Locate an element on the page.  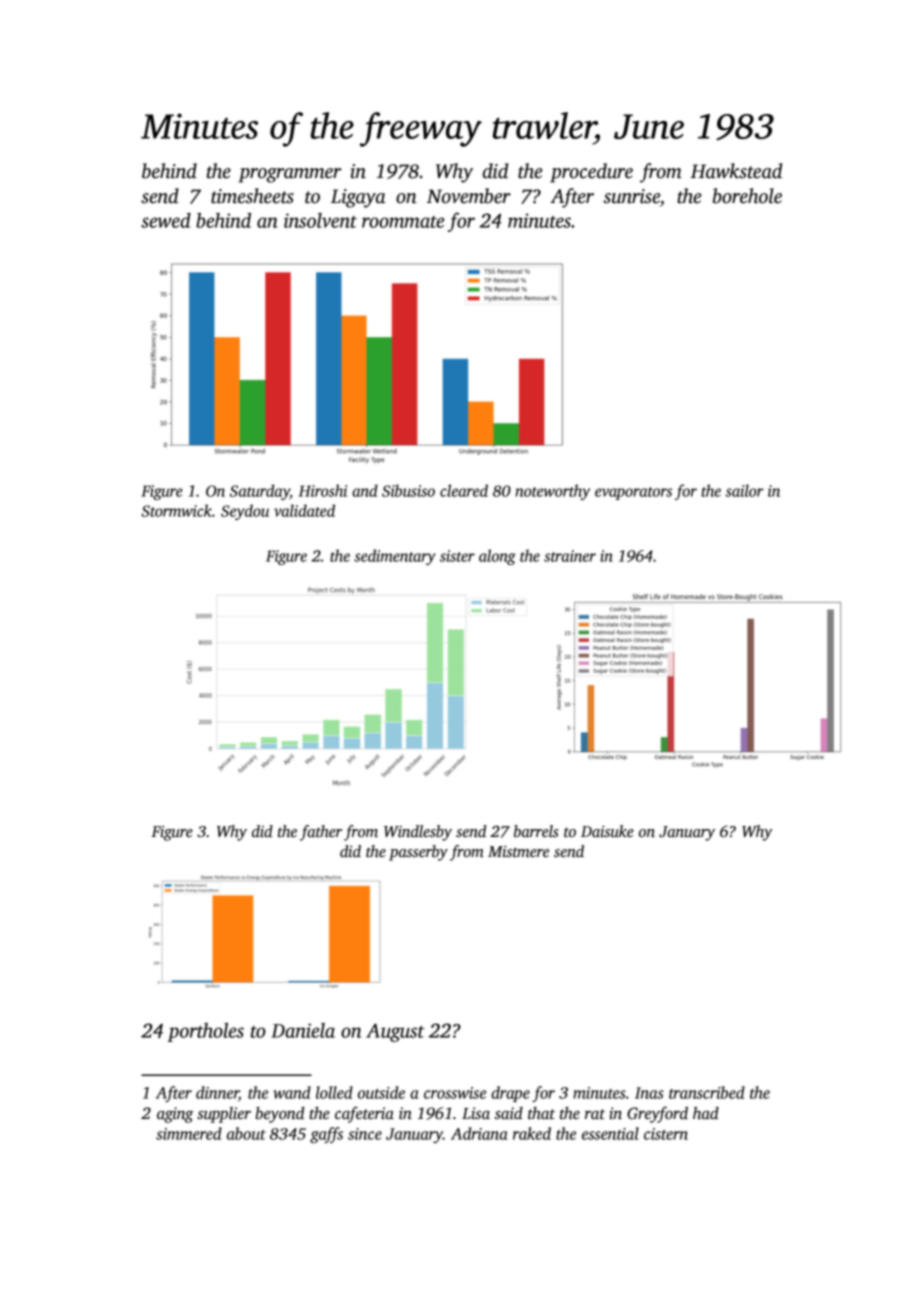
Ligaya is located at coordinates (358, 198).
